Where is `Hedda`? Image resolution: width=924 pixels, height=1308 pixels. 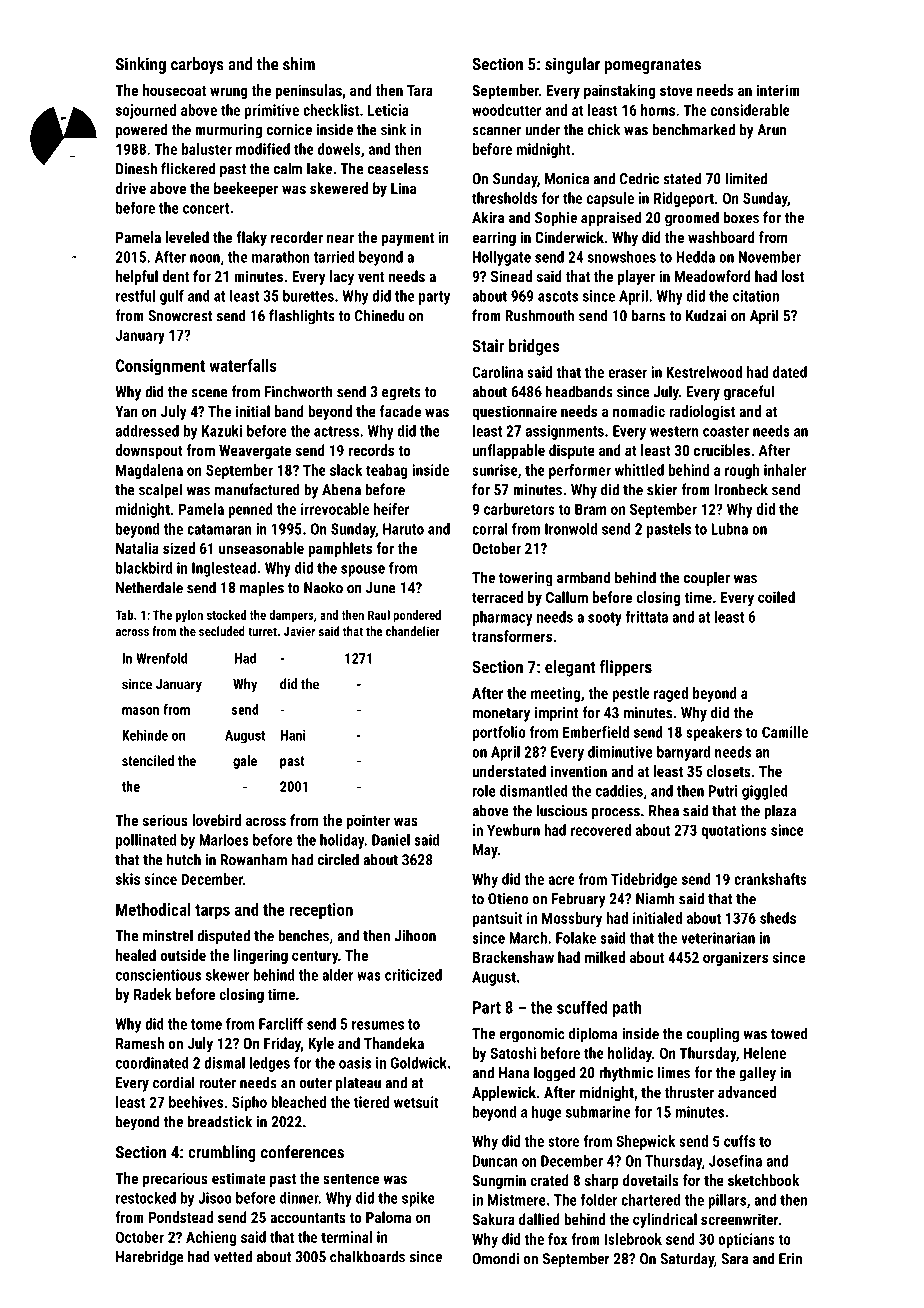 Hedda is located at coordinates (695, 257).
